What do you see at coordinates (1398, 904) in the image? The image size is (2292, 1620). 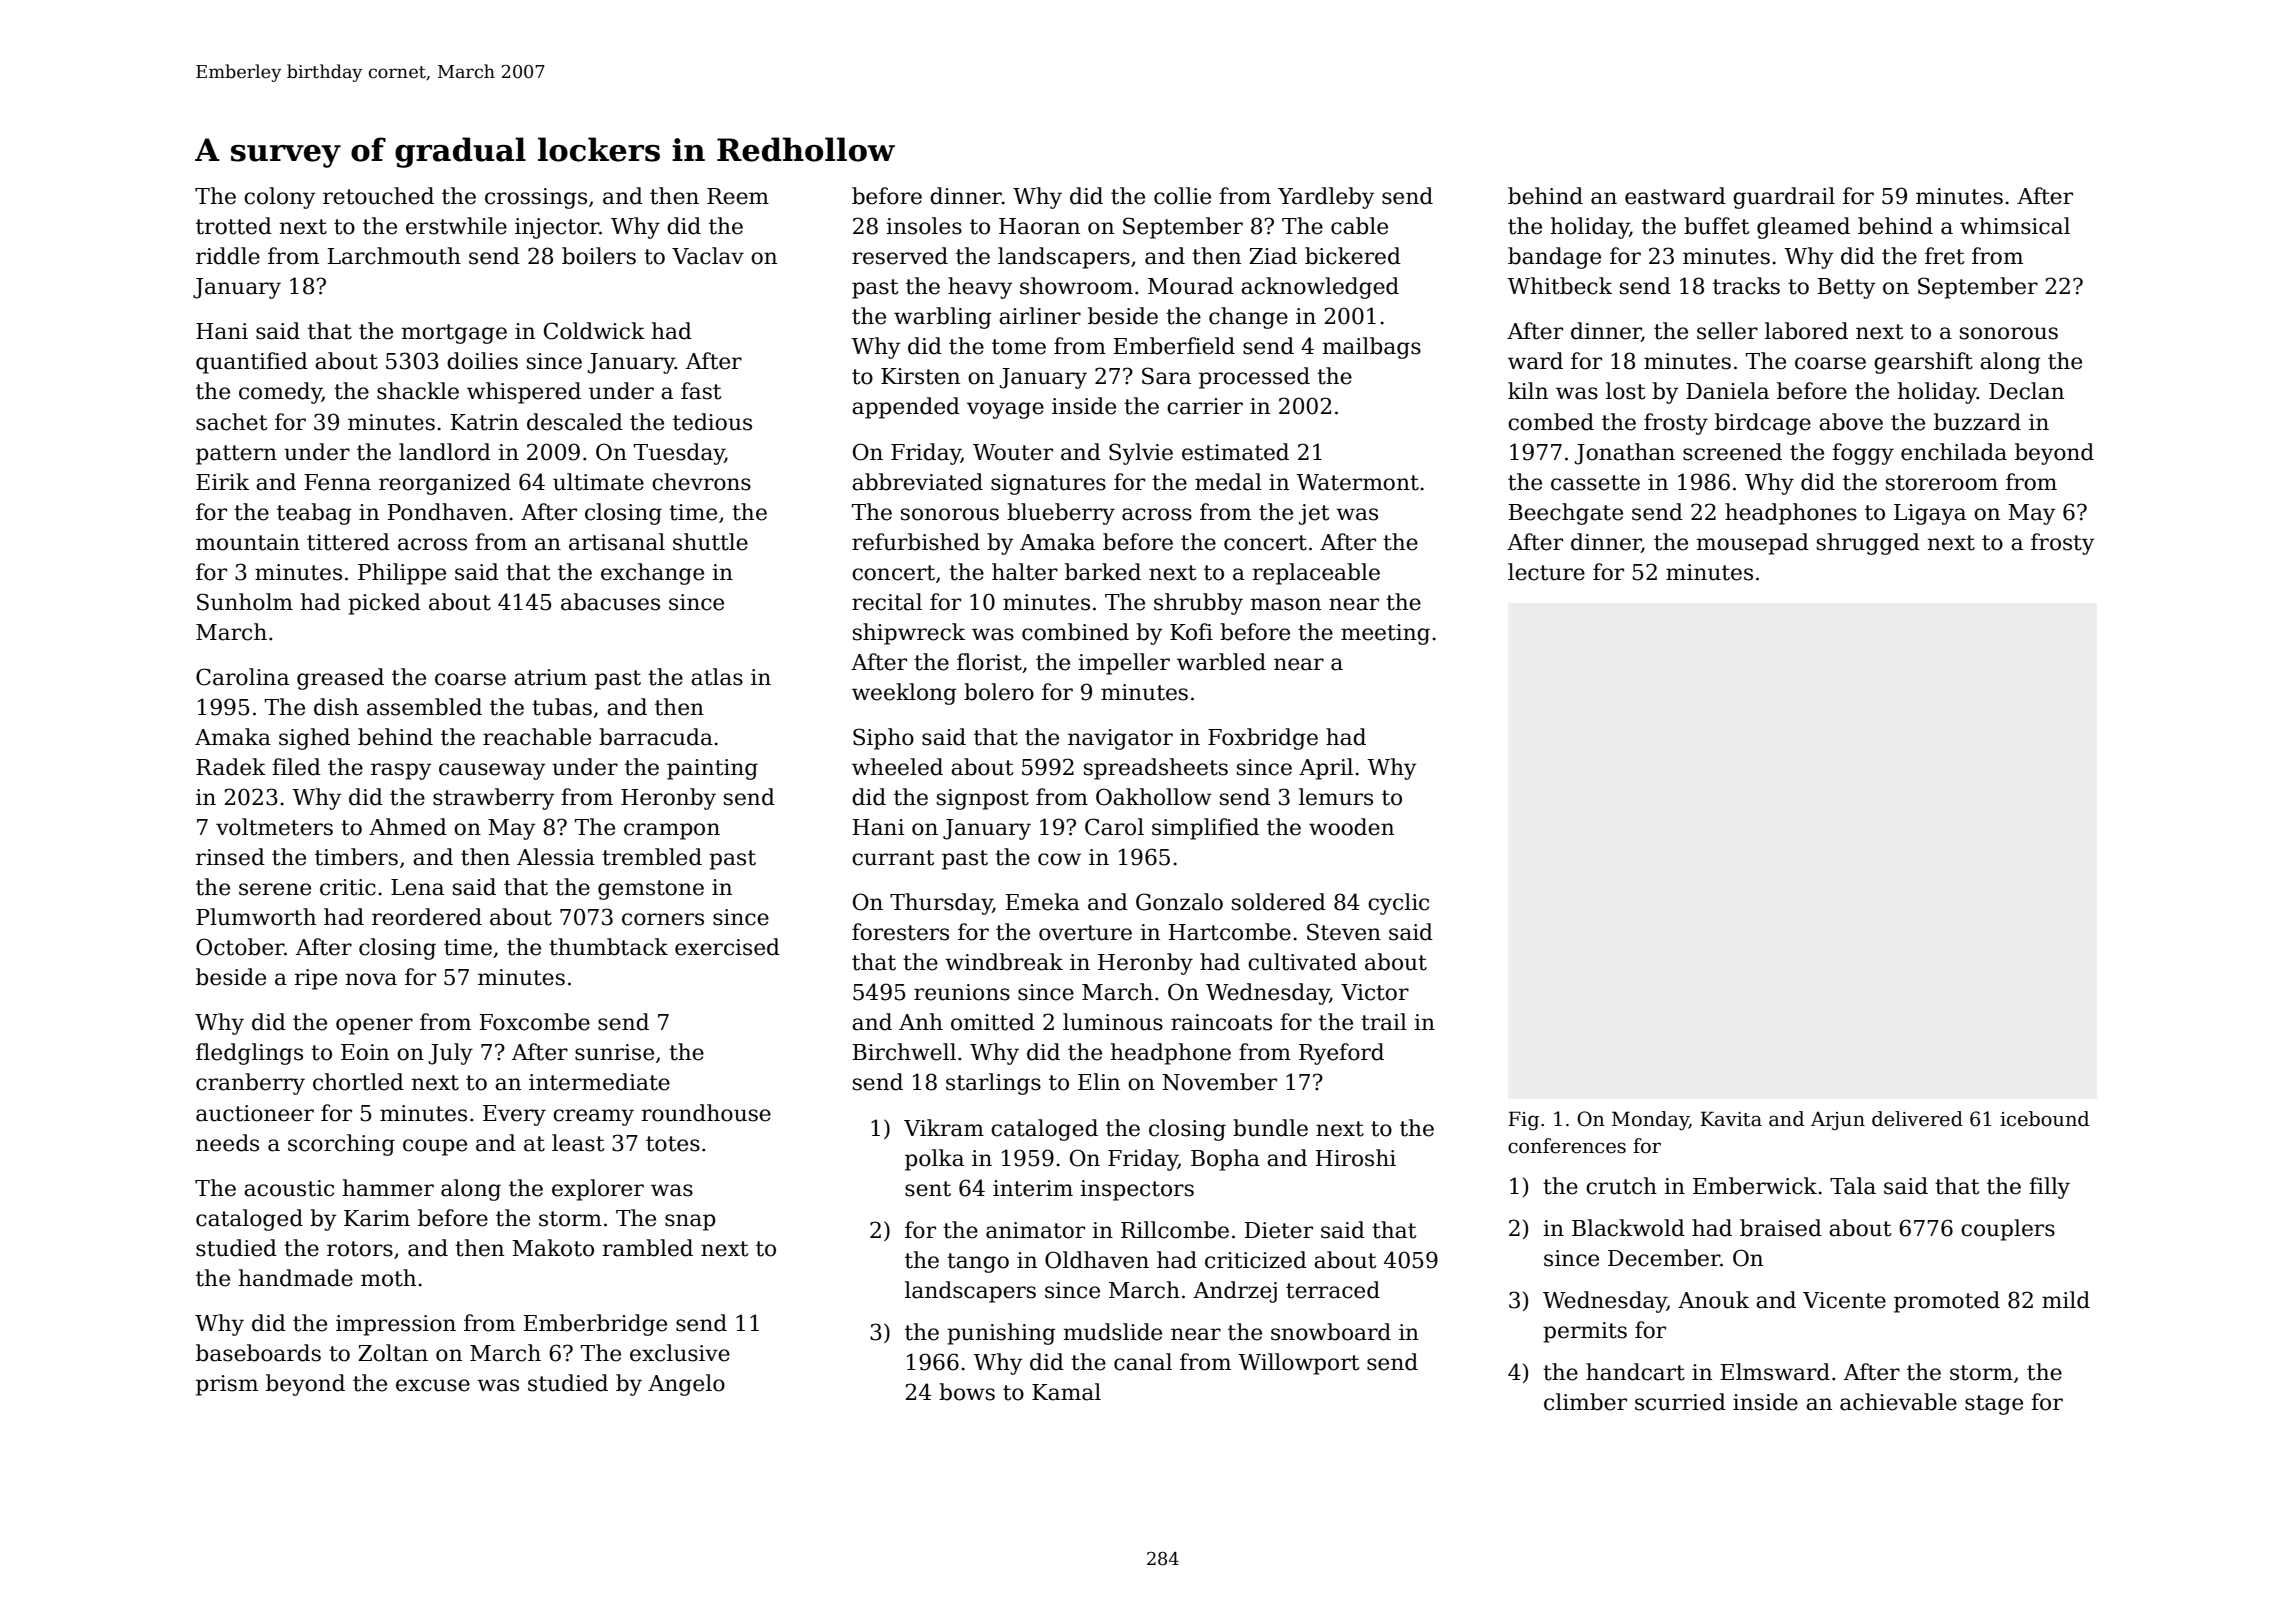 I see `cyclic` at bounding box center [1398, 904].
